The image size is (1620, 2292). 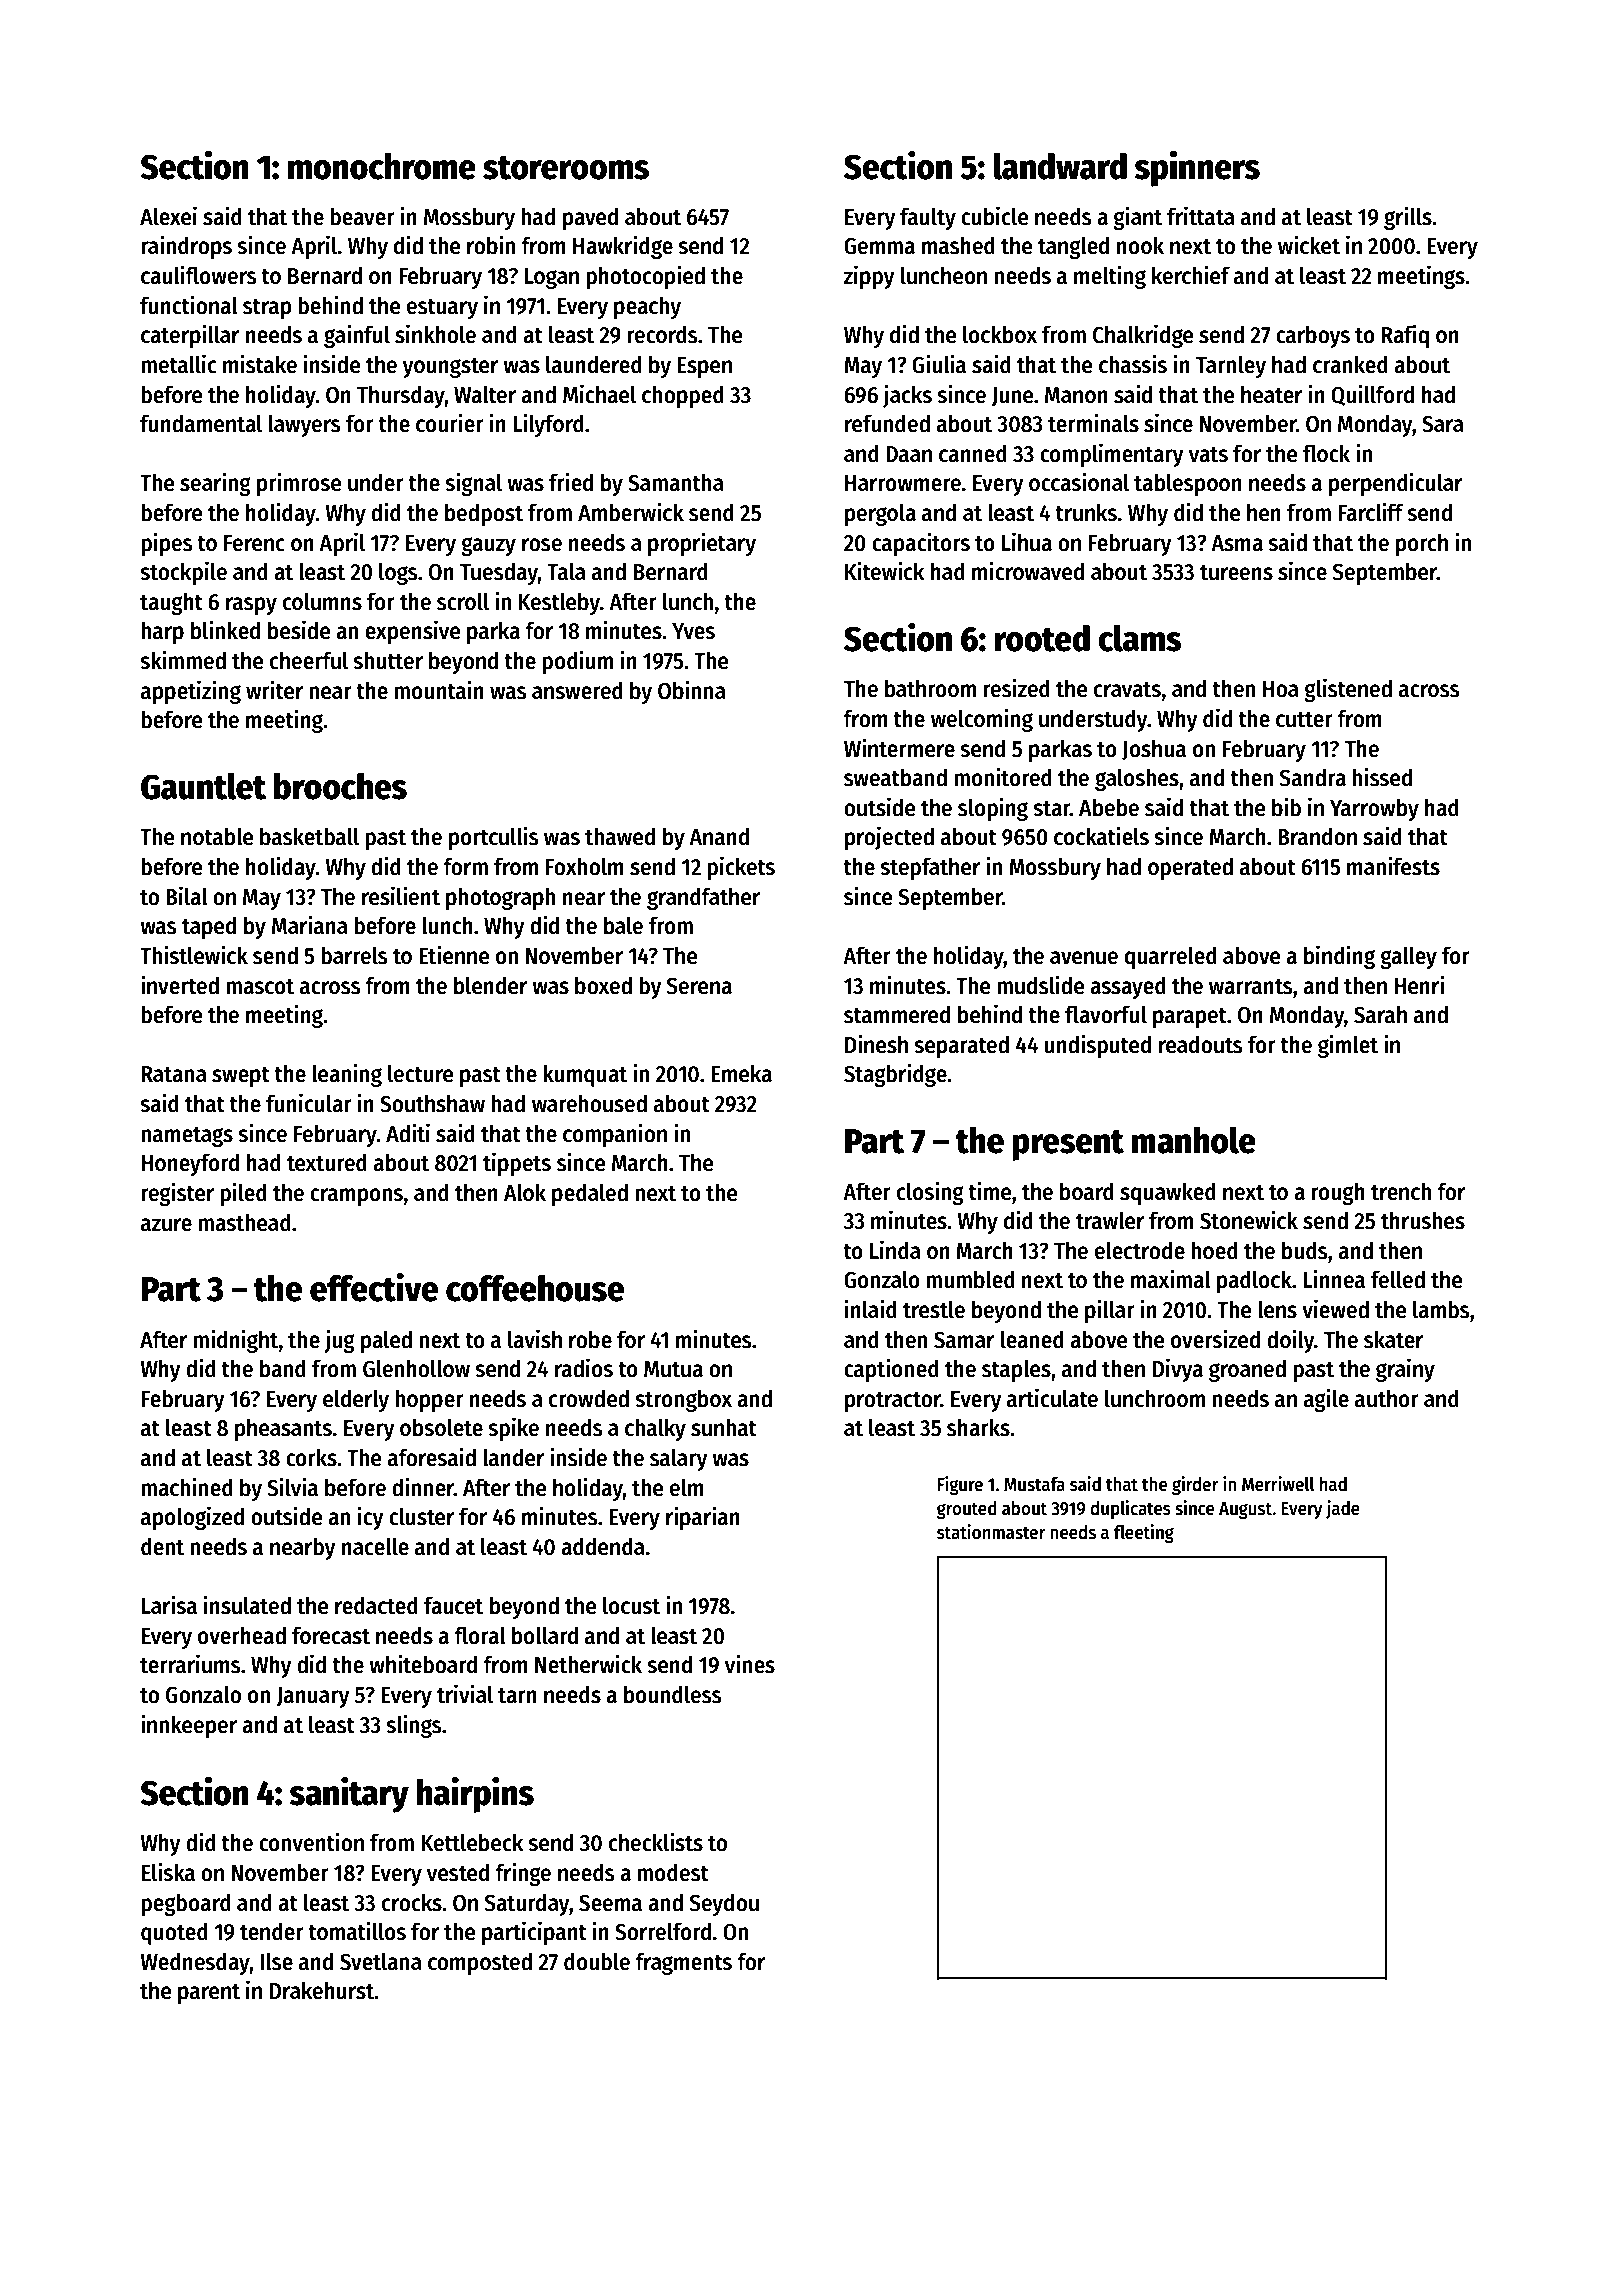 What do you see at coordinates (566, 168) in the screenshot?
I see `storerooms` at bounding box center [566, 168].
